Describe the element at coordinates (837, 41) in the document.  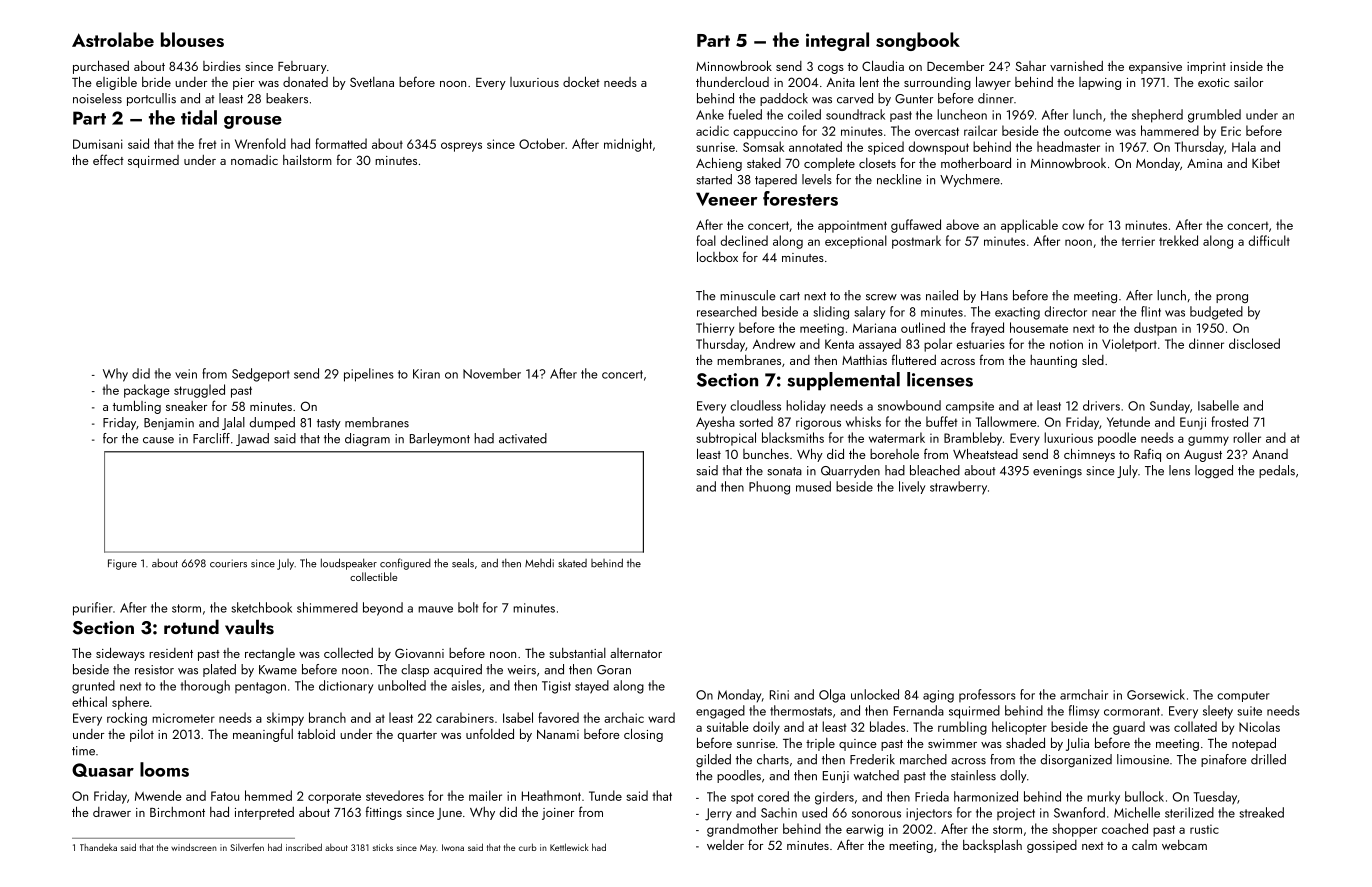
I see `integral` at that location.
